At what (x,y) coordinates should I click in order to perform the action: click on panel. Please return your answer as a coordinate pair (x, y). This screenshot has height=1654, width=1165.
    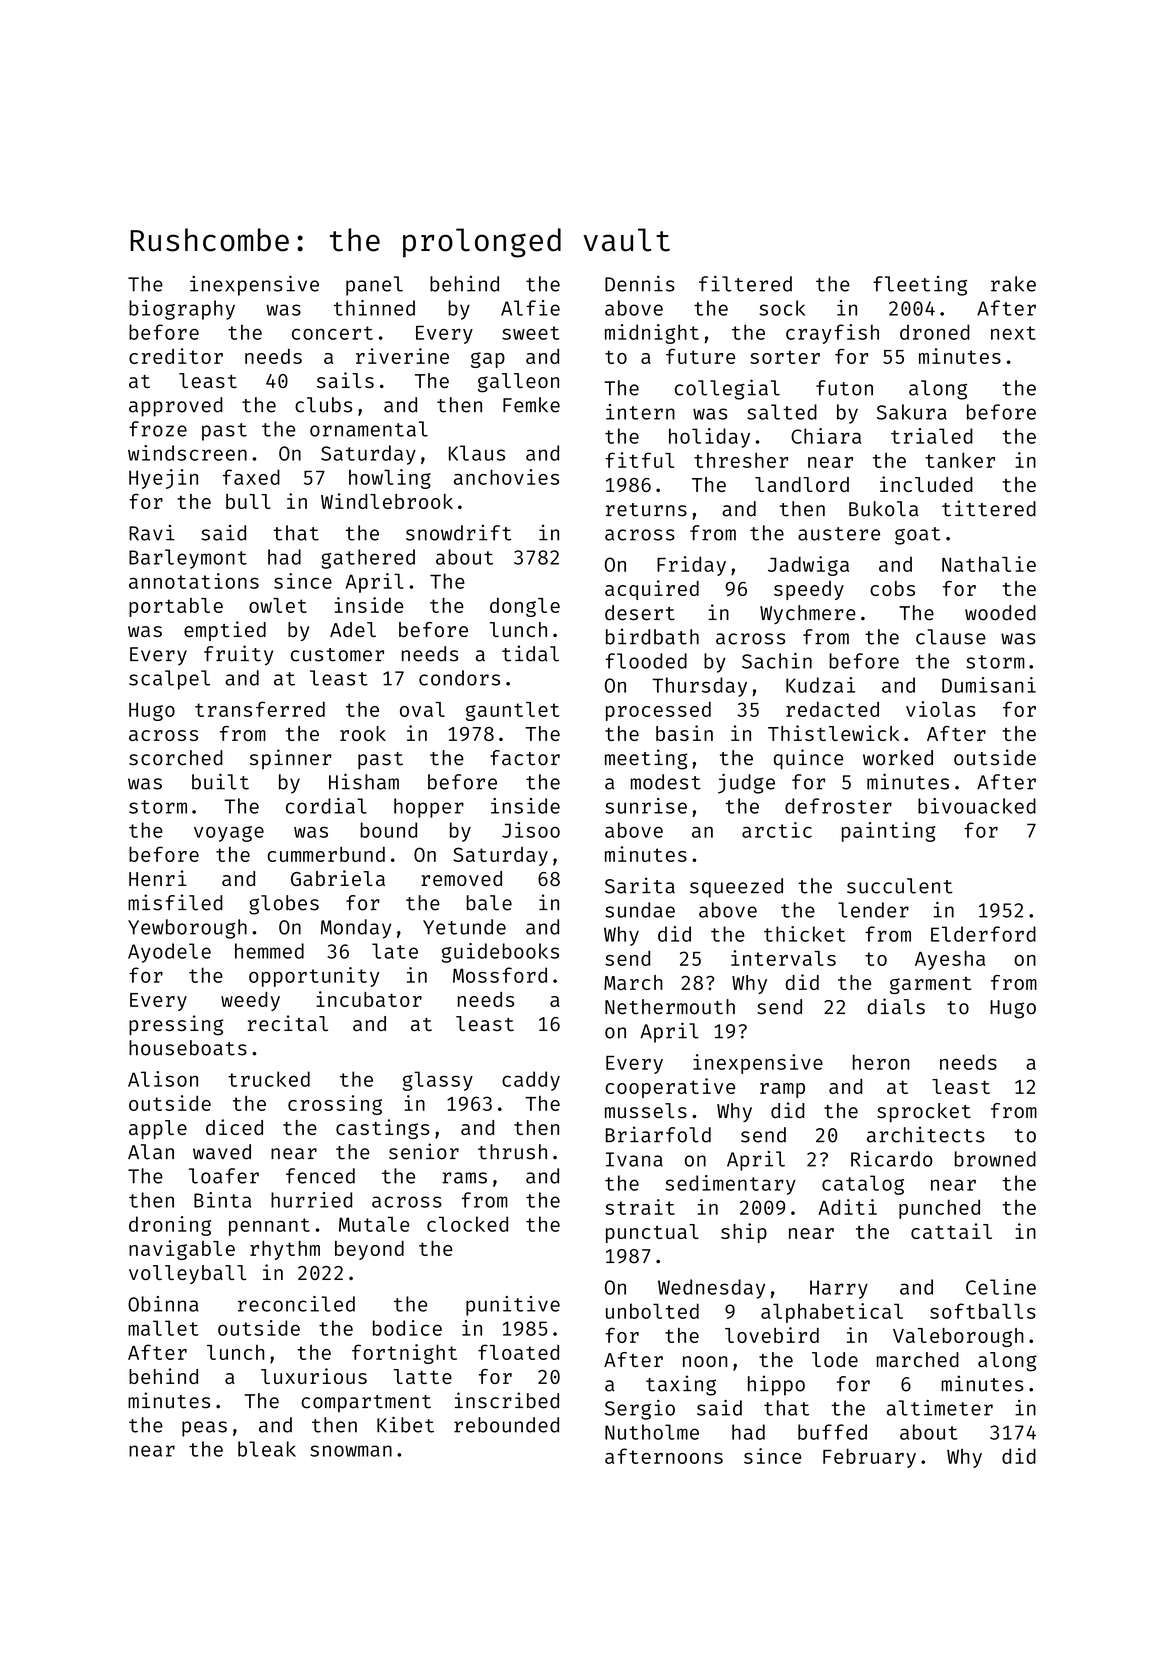
    Looking at the image, I should click on (374, 286).
